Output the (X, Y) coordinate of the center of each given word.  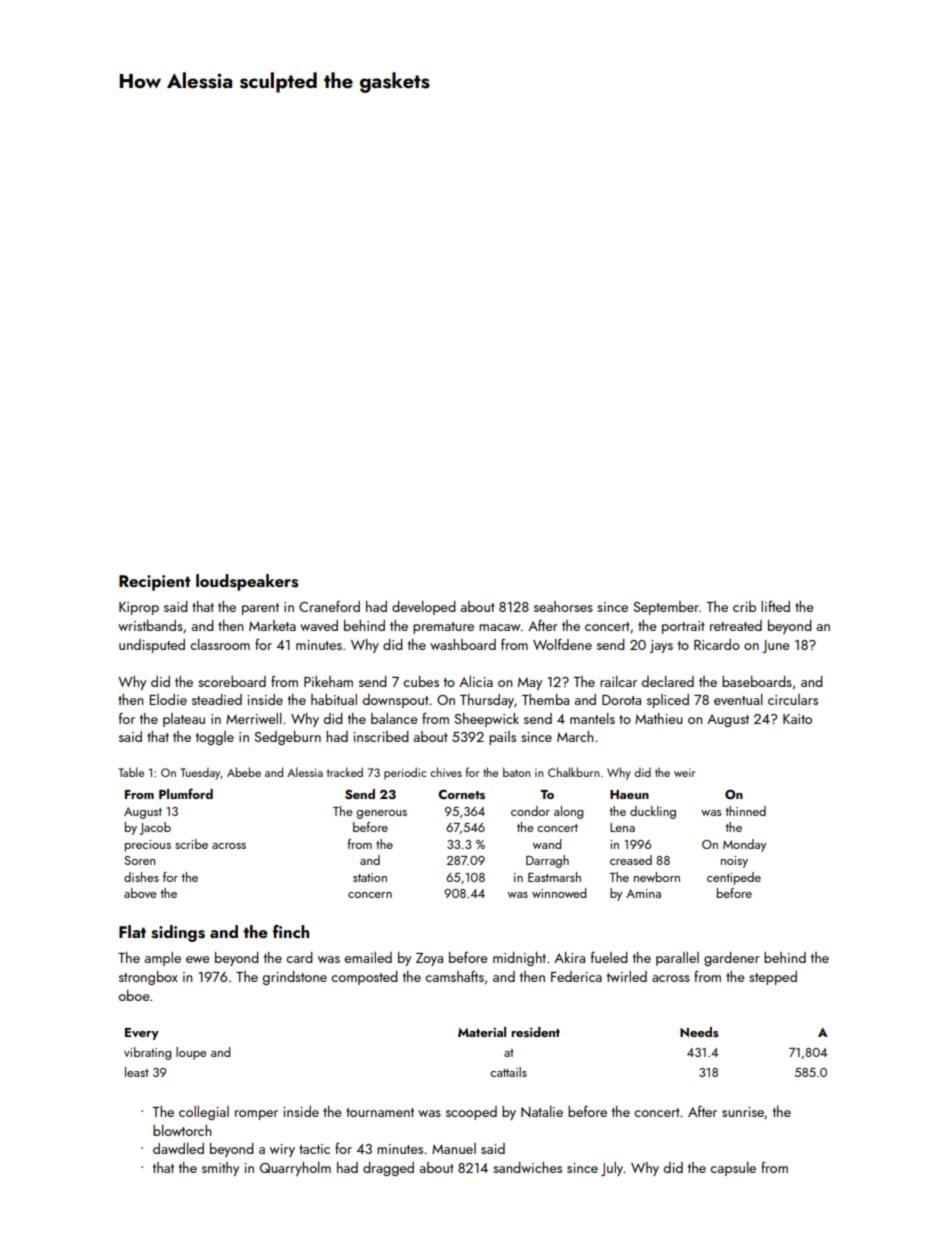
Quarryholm (295, 1169)
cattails (508, 1072)
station (370, 877)
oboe (134, 995)
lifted (775, 606)
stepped (773, 978)
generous (381, 814)
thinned (745, 811)
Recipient (155, 583)
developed (424, 608)
